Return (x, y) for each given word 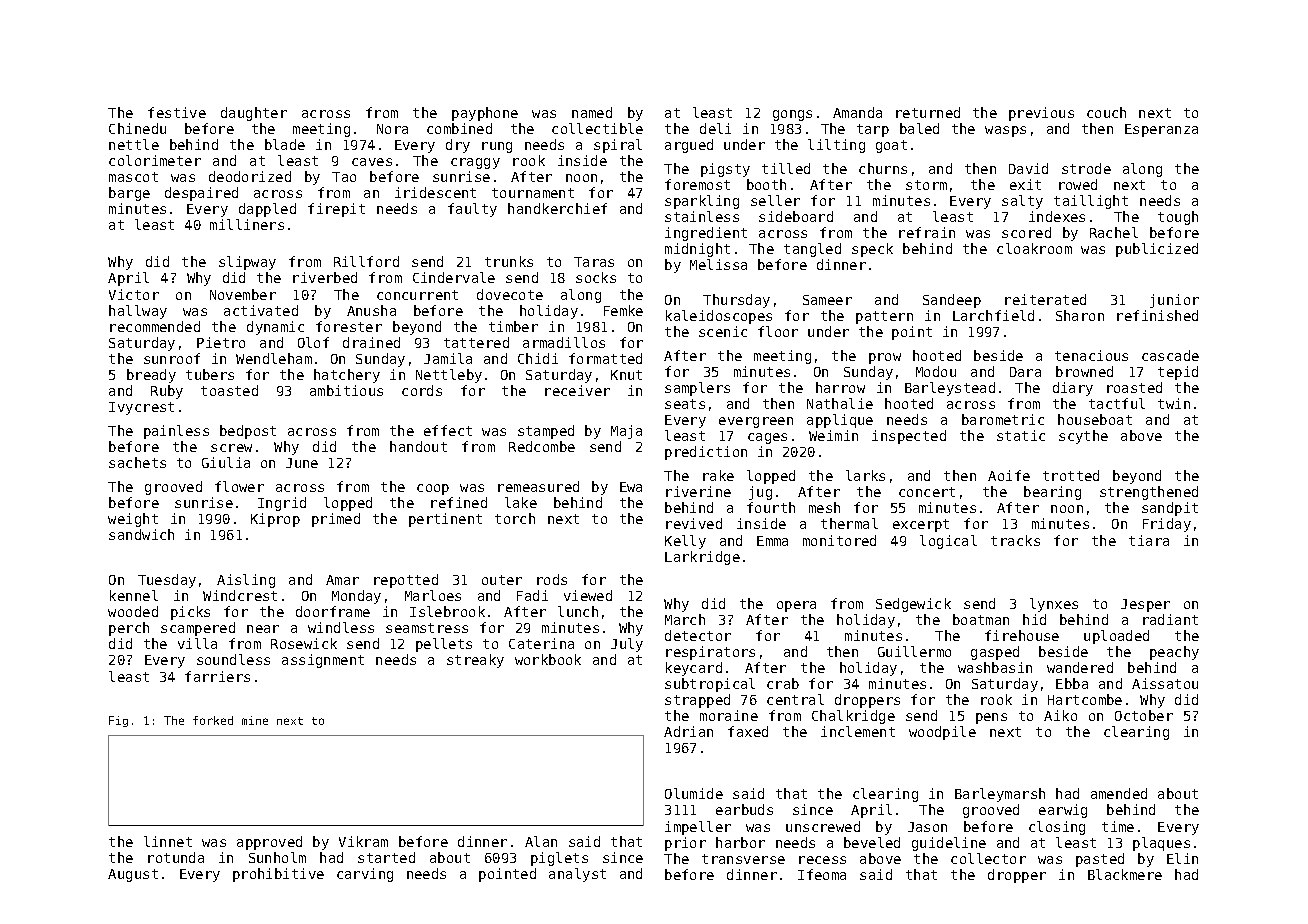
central (795, 699)
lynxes (1054, 605)
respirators (710, 653)
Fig (118, 721)
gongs (792, 115)
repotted (406, 581)
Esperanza (1161, 130)
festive (177, 112)
